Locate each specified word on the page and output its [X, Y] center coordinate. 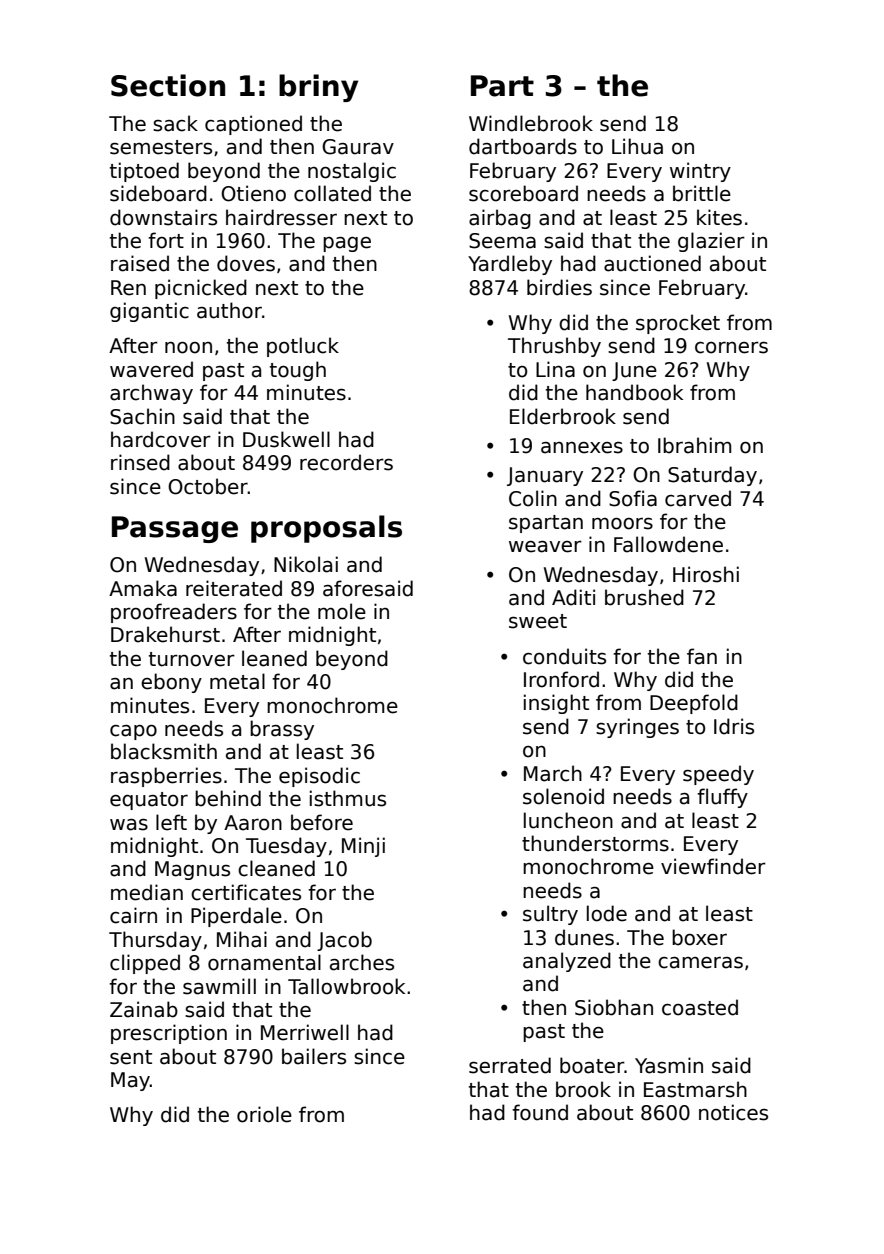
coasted [700, 1007]
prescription [169, 1034]
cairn [133, 915]
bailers [314, 1056]
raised [140, 263]
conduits [564, 656]
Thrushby [554, 347]
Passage [175, 529]
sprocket [678, 324]
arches [362, 962]
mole [342, 611]
